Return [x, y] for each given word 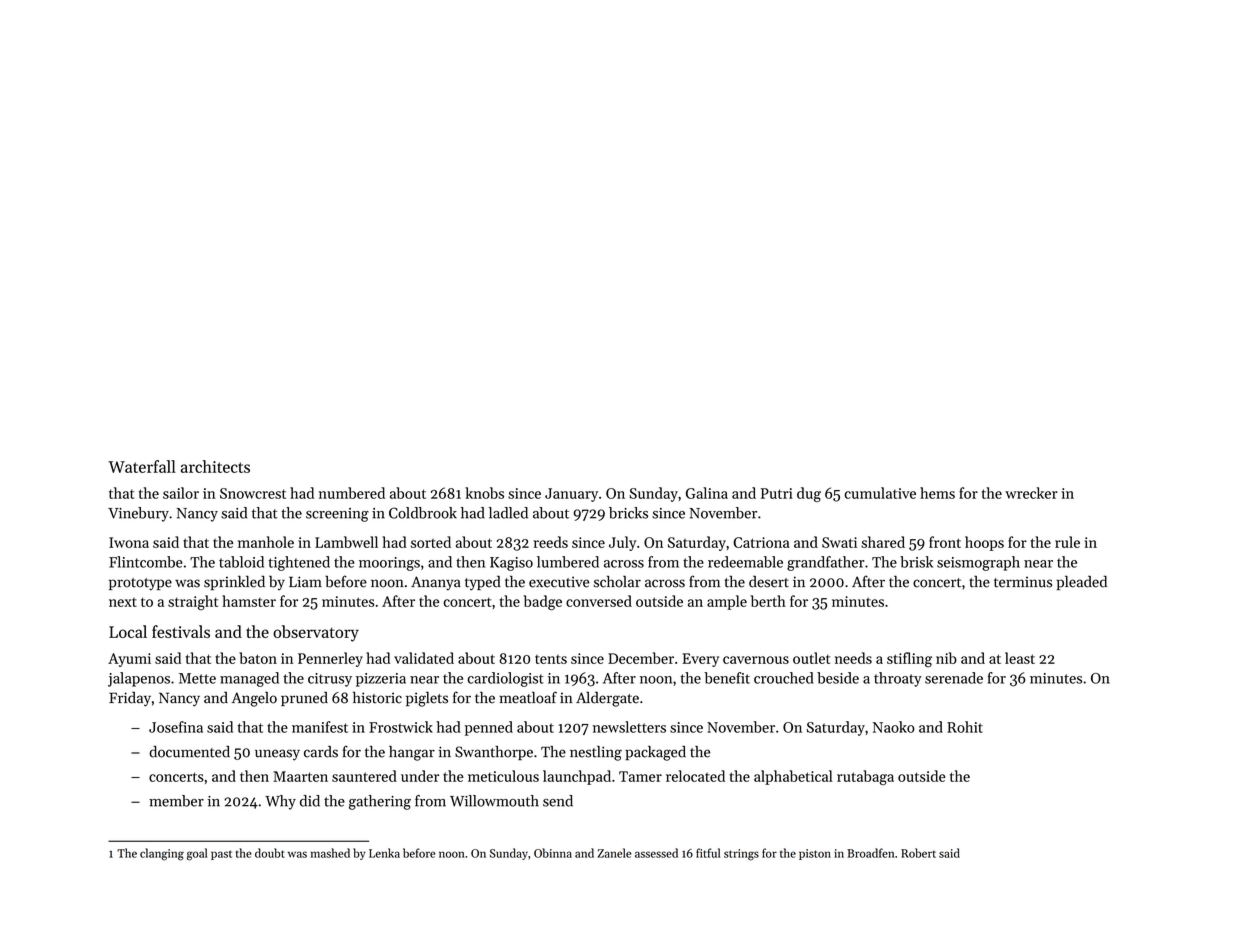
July [622, 543]
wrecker [1031, 493]
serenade [954, 678]
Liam [305, 582]
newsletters [629, 727]
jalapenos [139, 679]
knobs [484, 493]
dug [809, 494]
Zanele [614, 853]
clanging [162, 854]
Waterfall [142, 466]
